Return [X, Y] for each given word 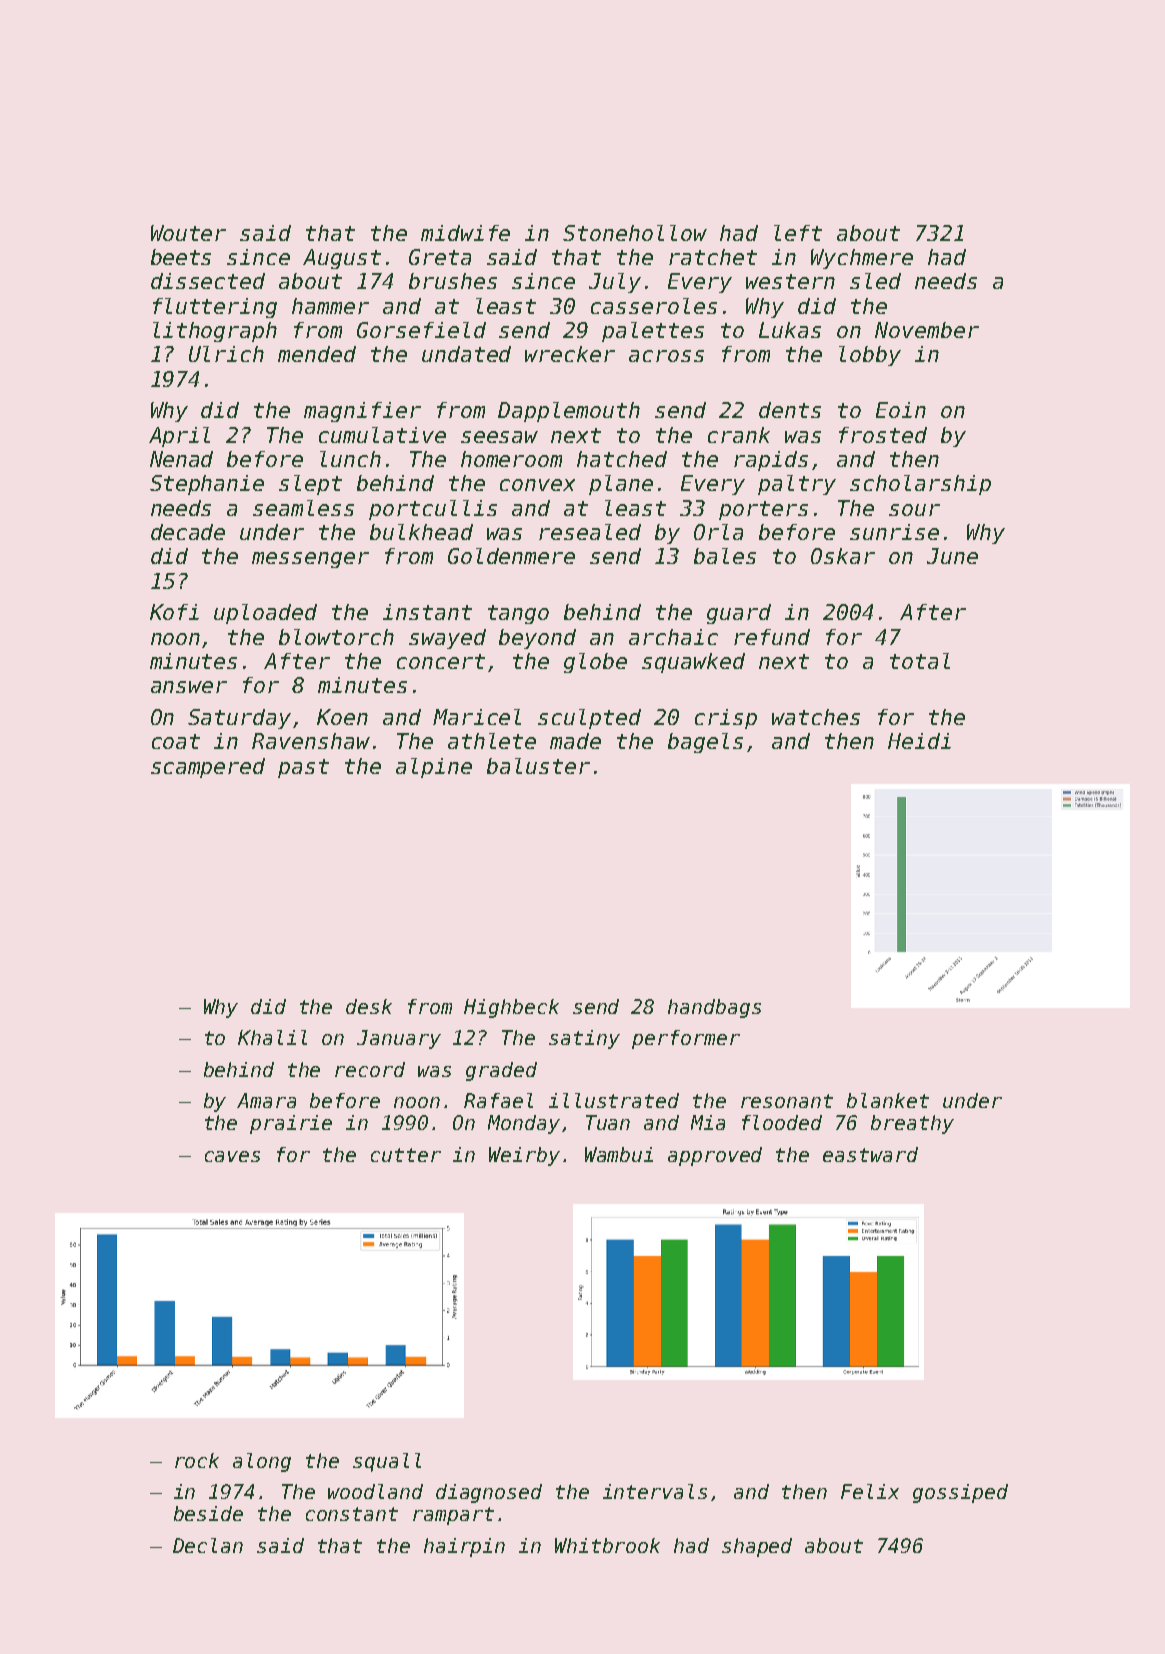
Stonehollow [635, 233]
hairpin [464, 1547]
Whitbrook [607, 1545]
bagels [705, 743]
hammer [330, 306]
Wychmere [862, 259]
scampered [208, 768]
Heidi [919, 741]
